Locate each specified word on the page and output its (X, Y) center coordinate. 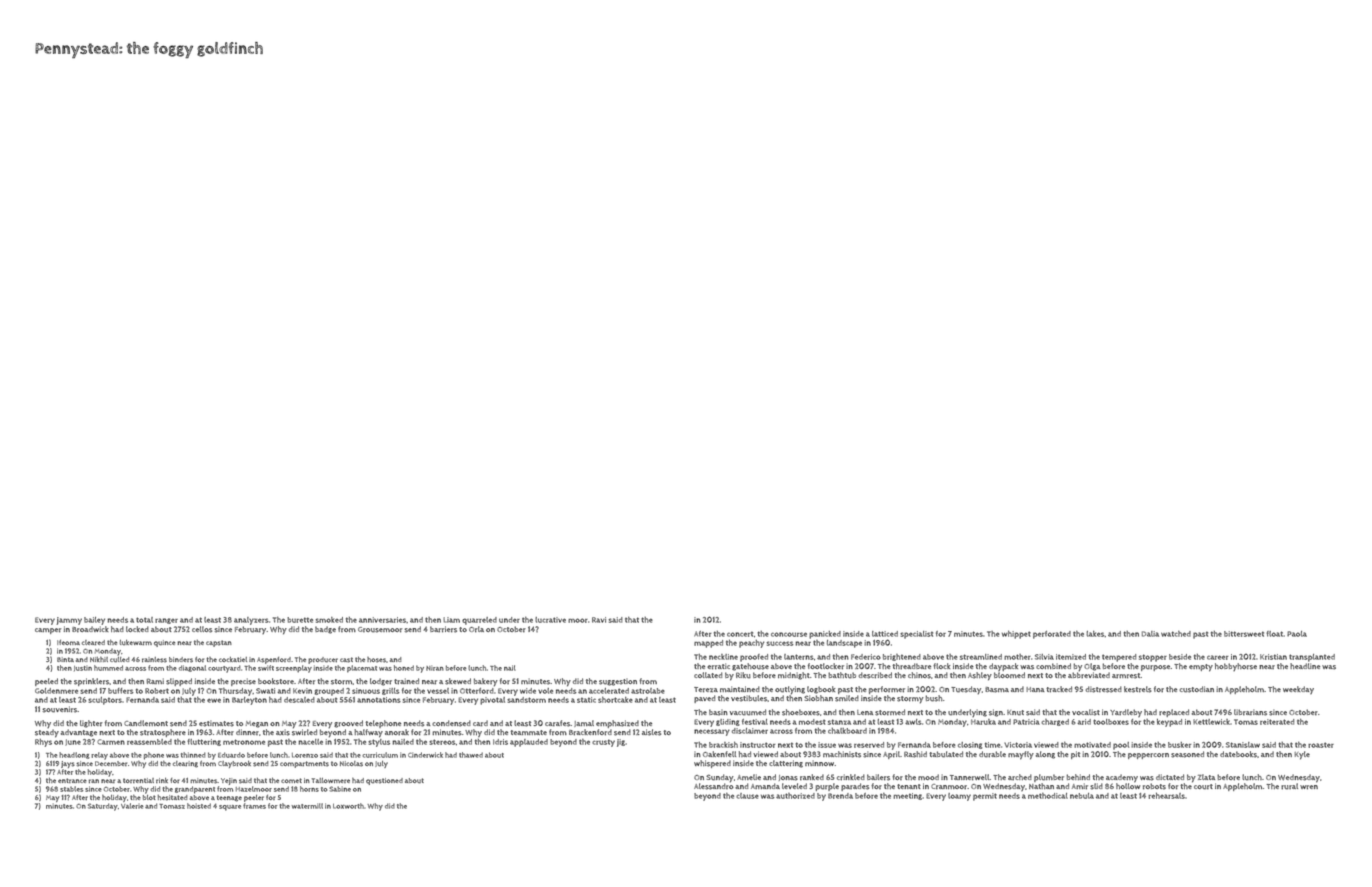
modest (812, 722)
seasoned (1187, 754)
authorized (795, 796)
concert (740, 634)
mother (1017, 657)
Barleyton (249, 701)
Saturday (103, 807)
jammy (69, 621)
